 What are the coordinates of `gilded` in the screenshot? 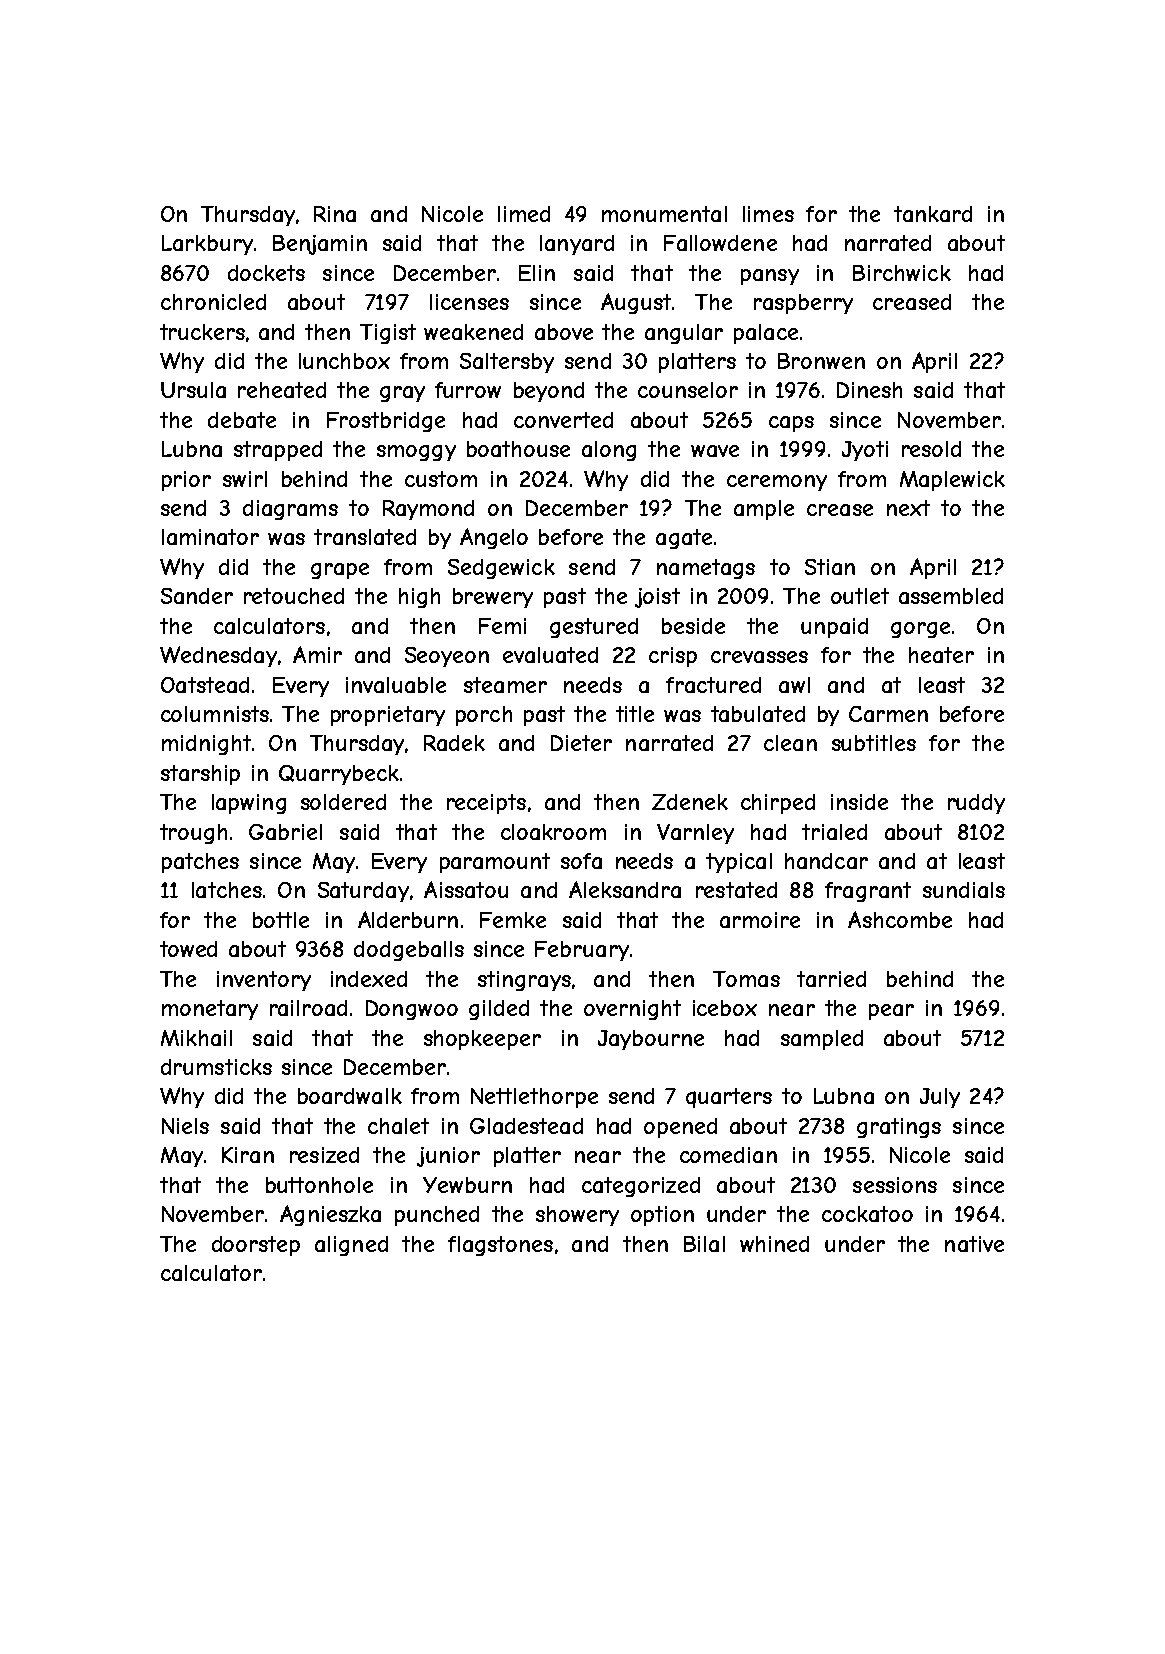 It's located at (499, 1010).
